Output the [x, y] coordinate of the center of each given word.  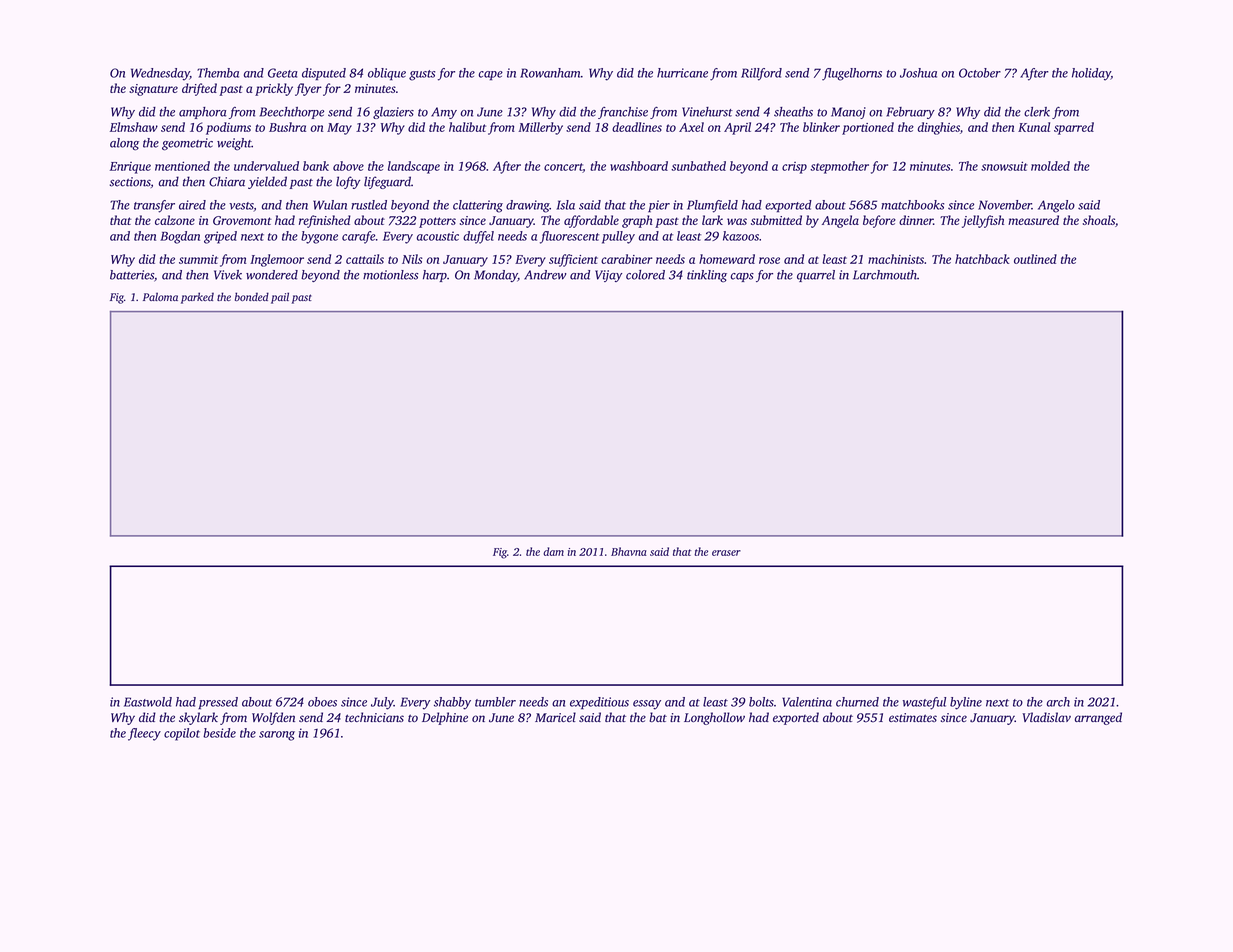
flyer [308, 89]
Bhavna [629, 551]
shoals [1098, 220]
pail [280, 298]
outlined [1035, 259]
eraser [726, 553]
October [980, 73]
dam [553, 551]
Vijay [608, 276]
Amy [444, 113]
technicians [374, 717]
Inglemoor [277, 260]
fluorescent [570, 237]
